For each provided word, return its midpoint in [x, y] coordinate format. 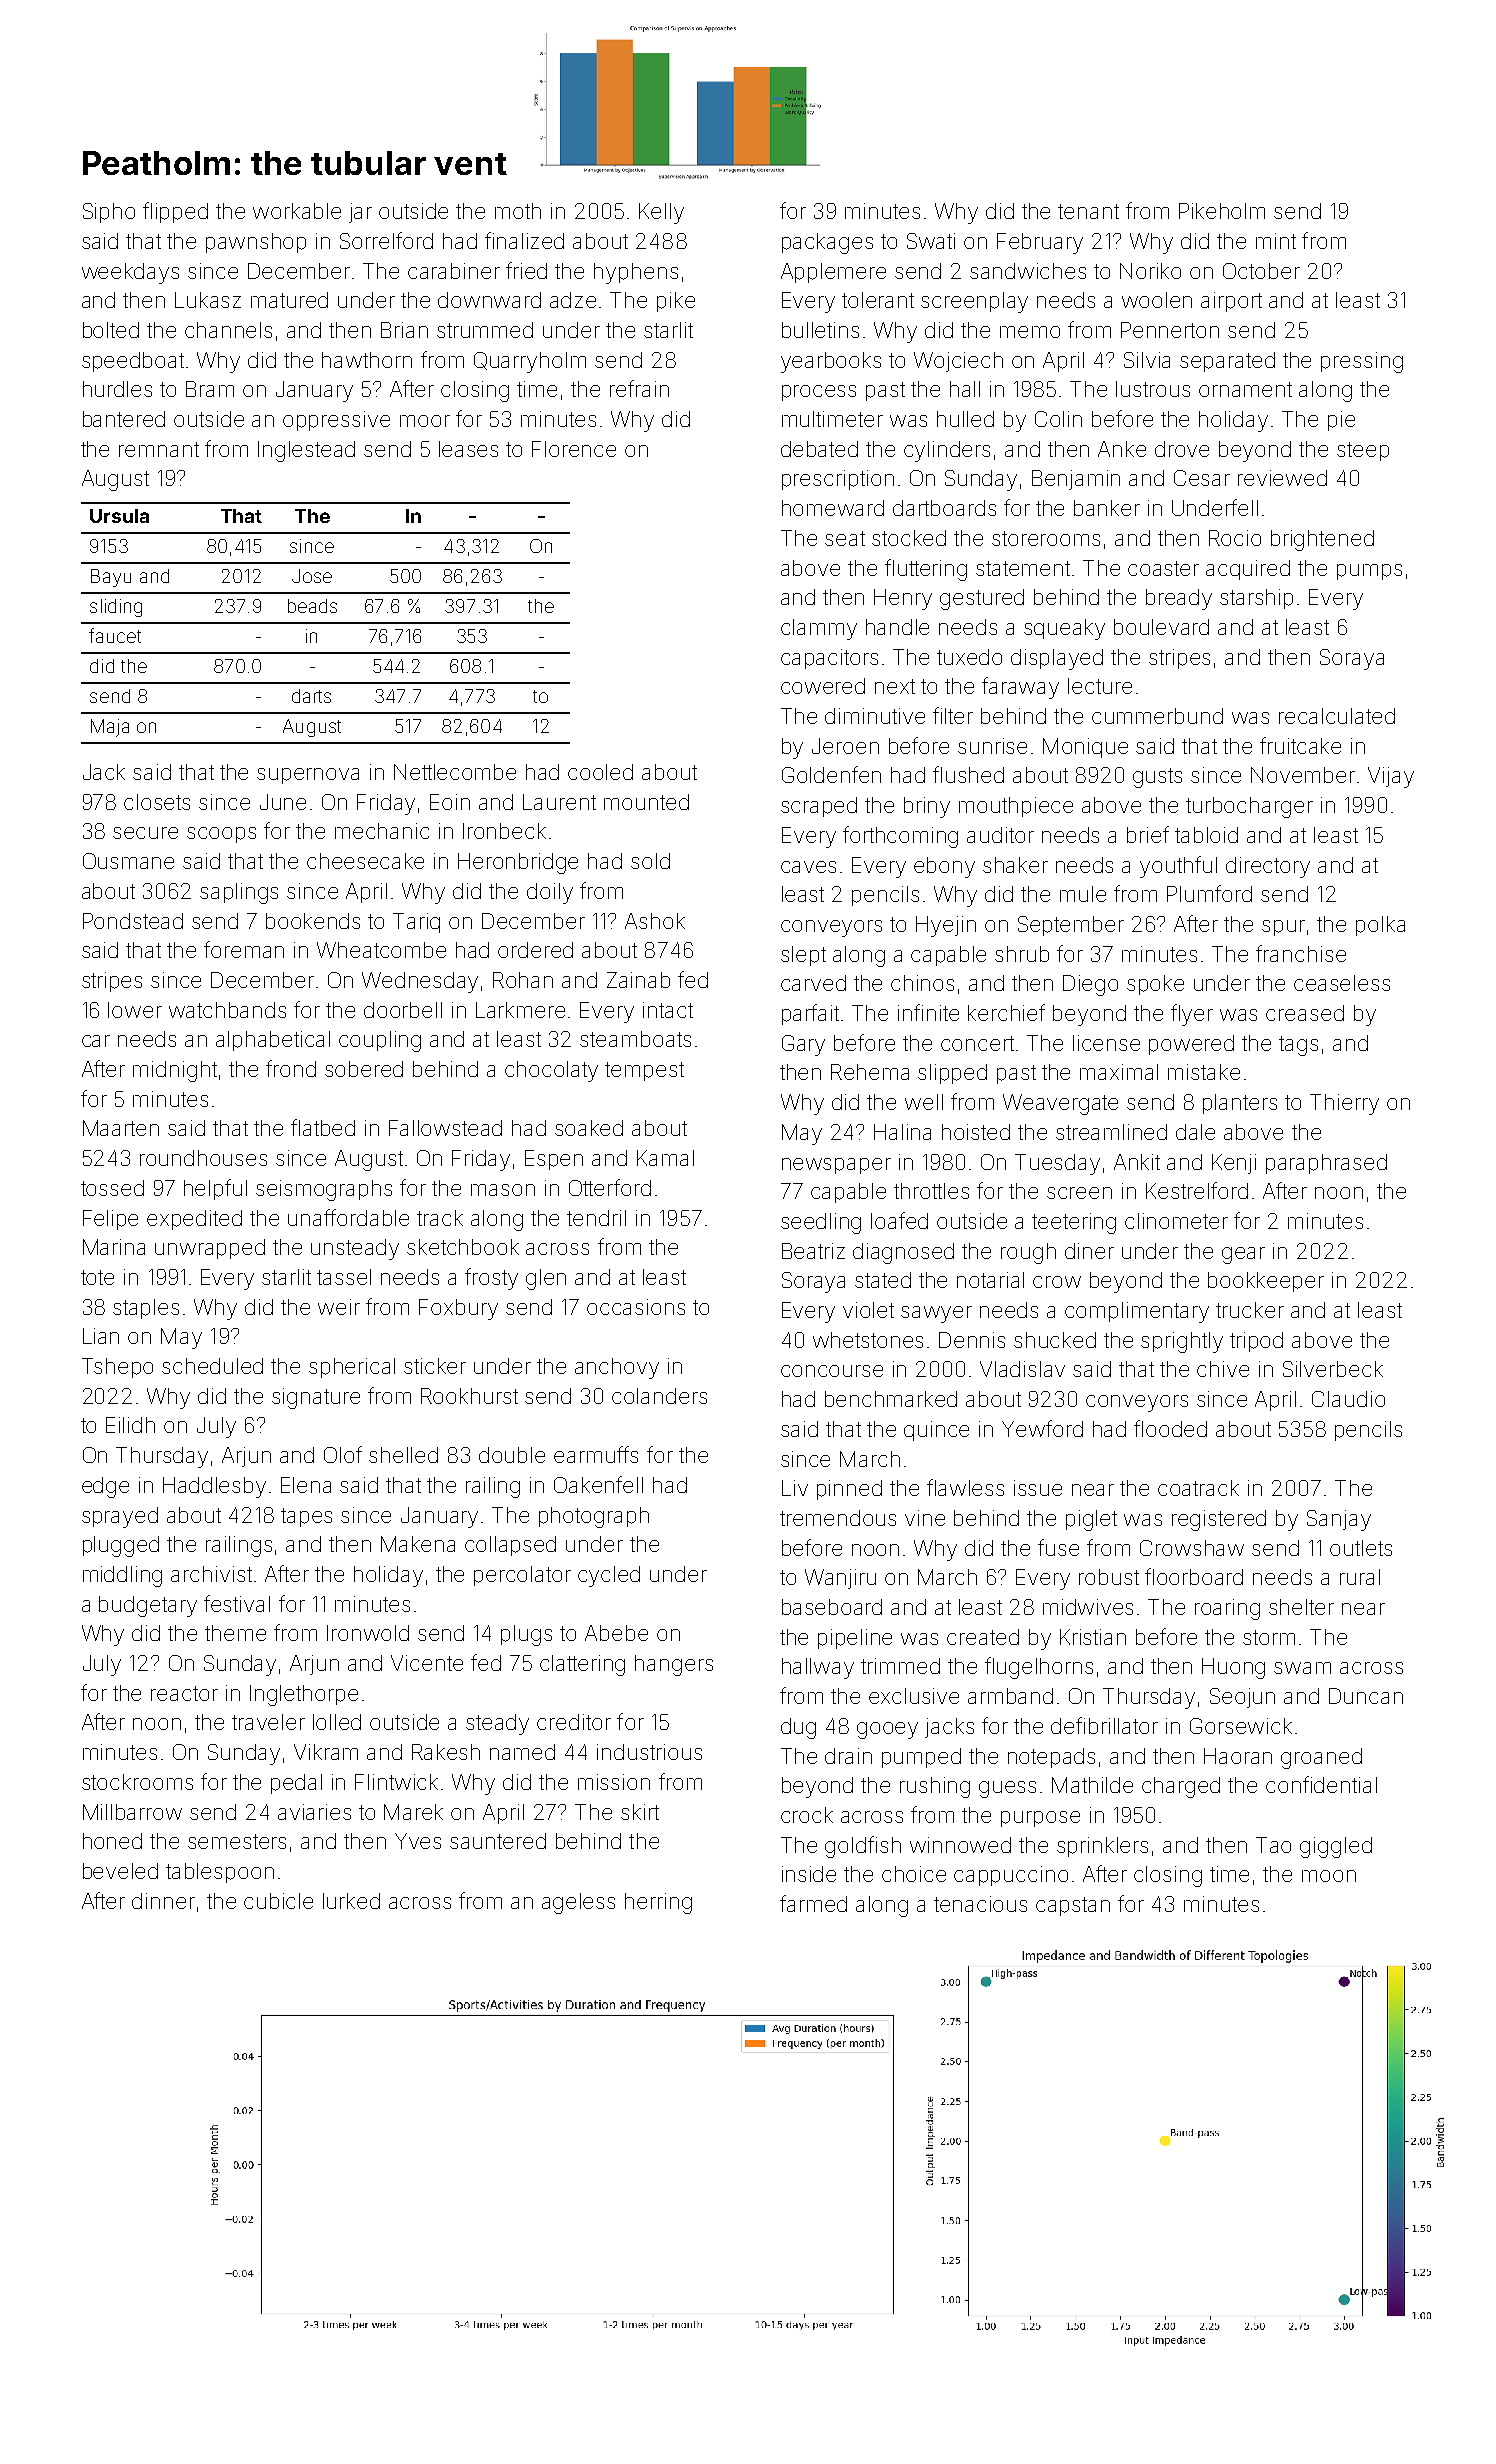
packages [827, 243]
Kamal [665, 1158]
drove [1182, 449]
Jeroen [845, 746]
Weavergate [1060, 1104]
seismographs [324, 1190]
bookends [313, 921]
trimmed [900, 1666]
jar [360, 213]
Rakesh [446, 1752]
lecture [1100, 686]
